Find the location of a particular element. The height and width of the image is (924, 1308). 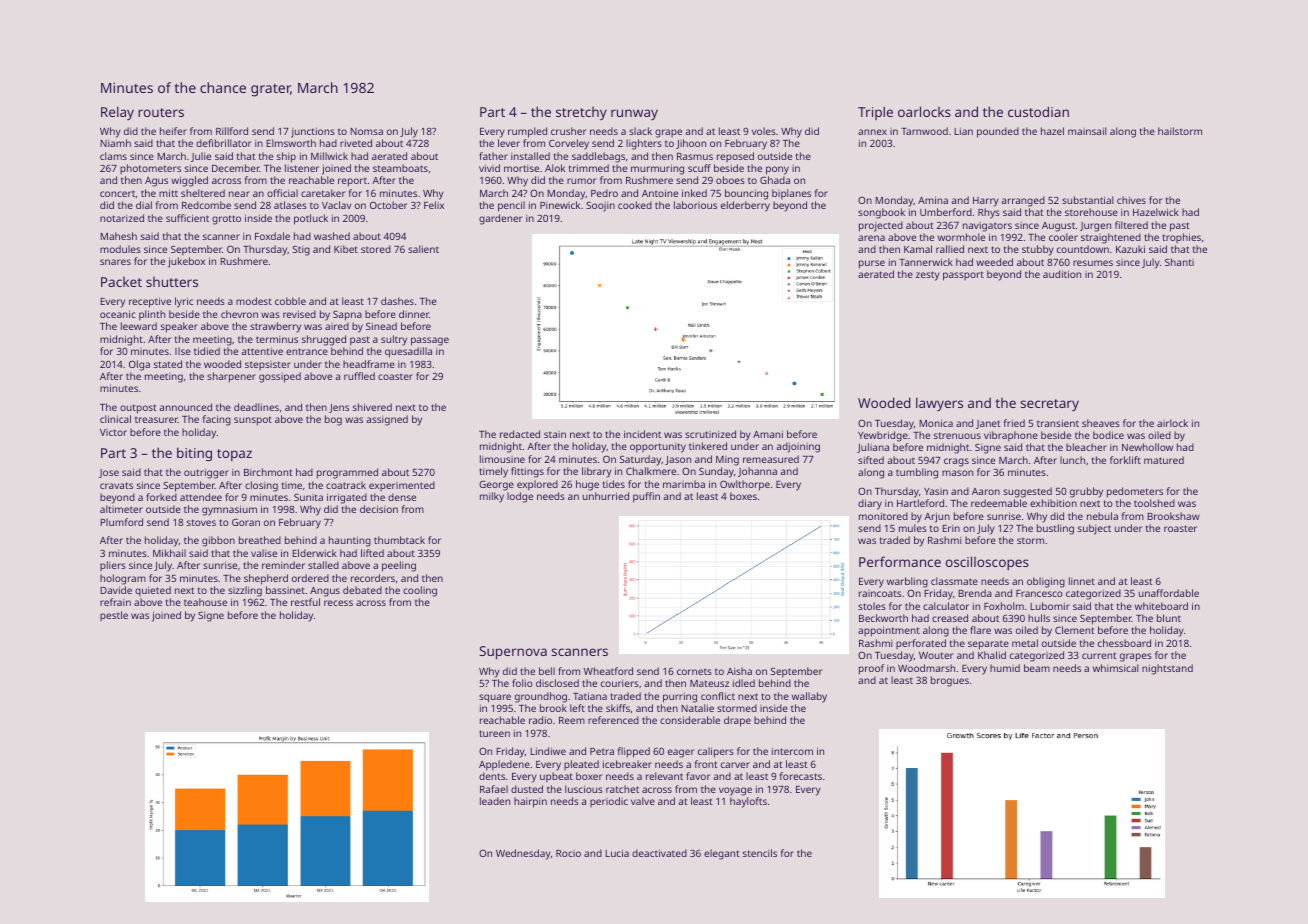

zesty is located at coordinates (928, 276).
